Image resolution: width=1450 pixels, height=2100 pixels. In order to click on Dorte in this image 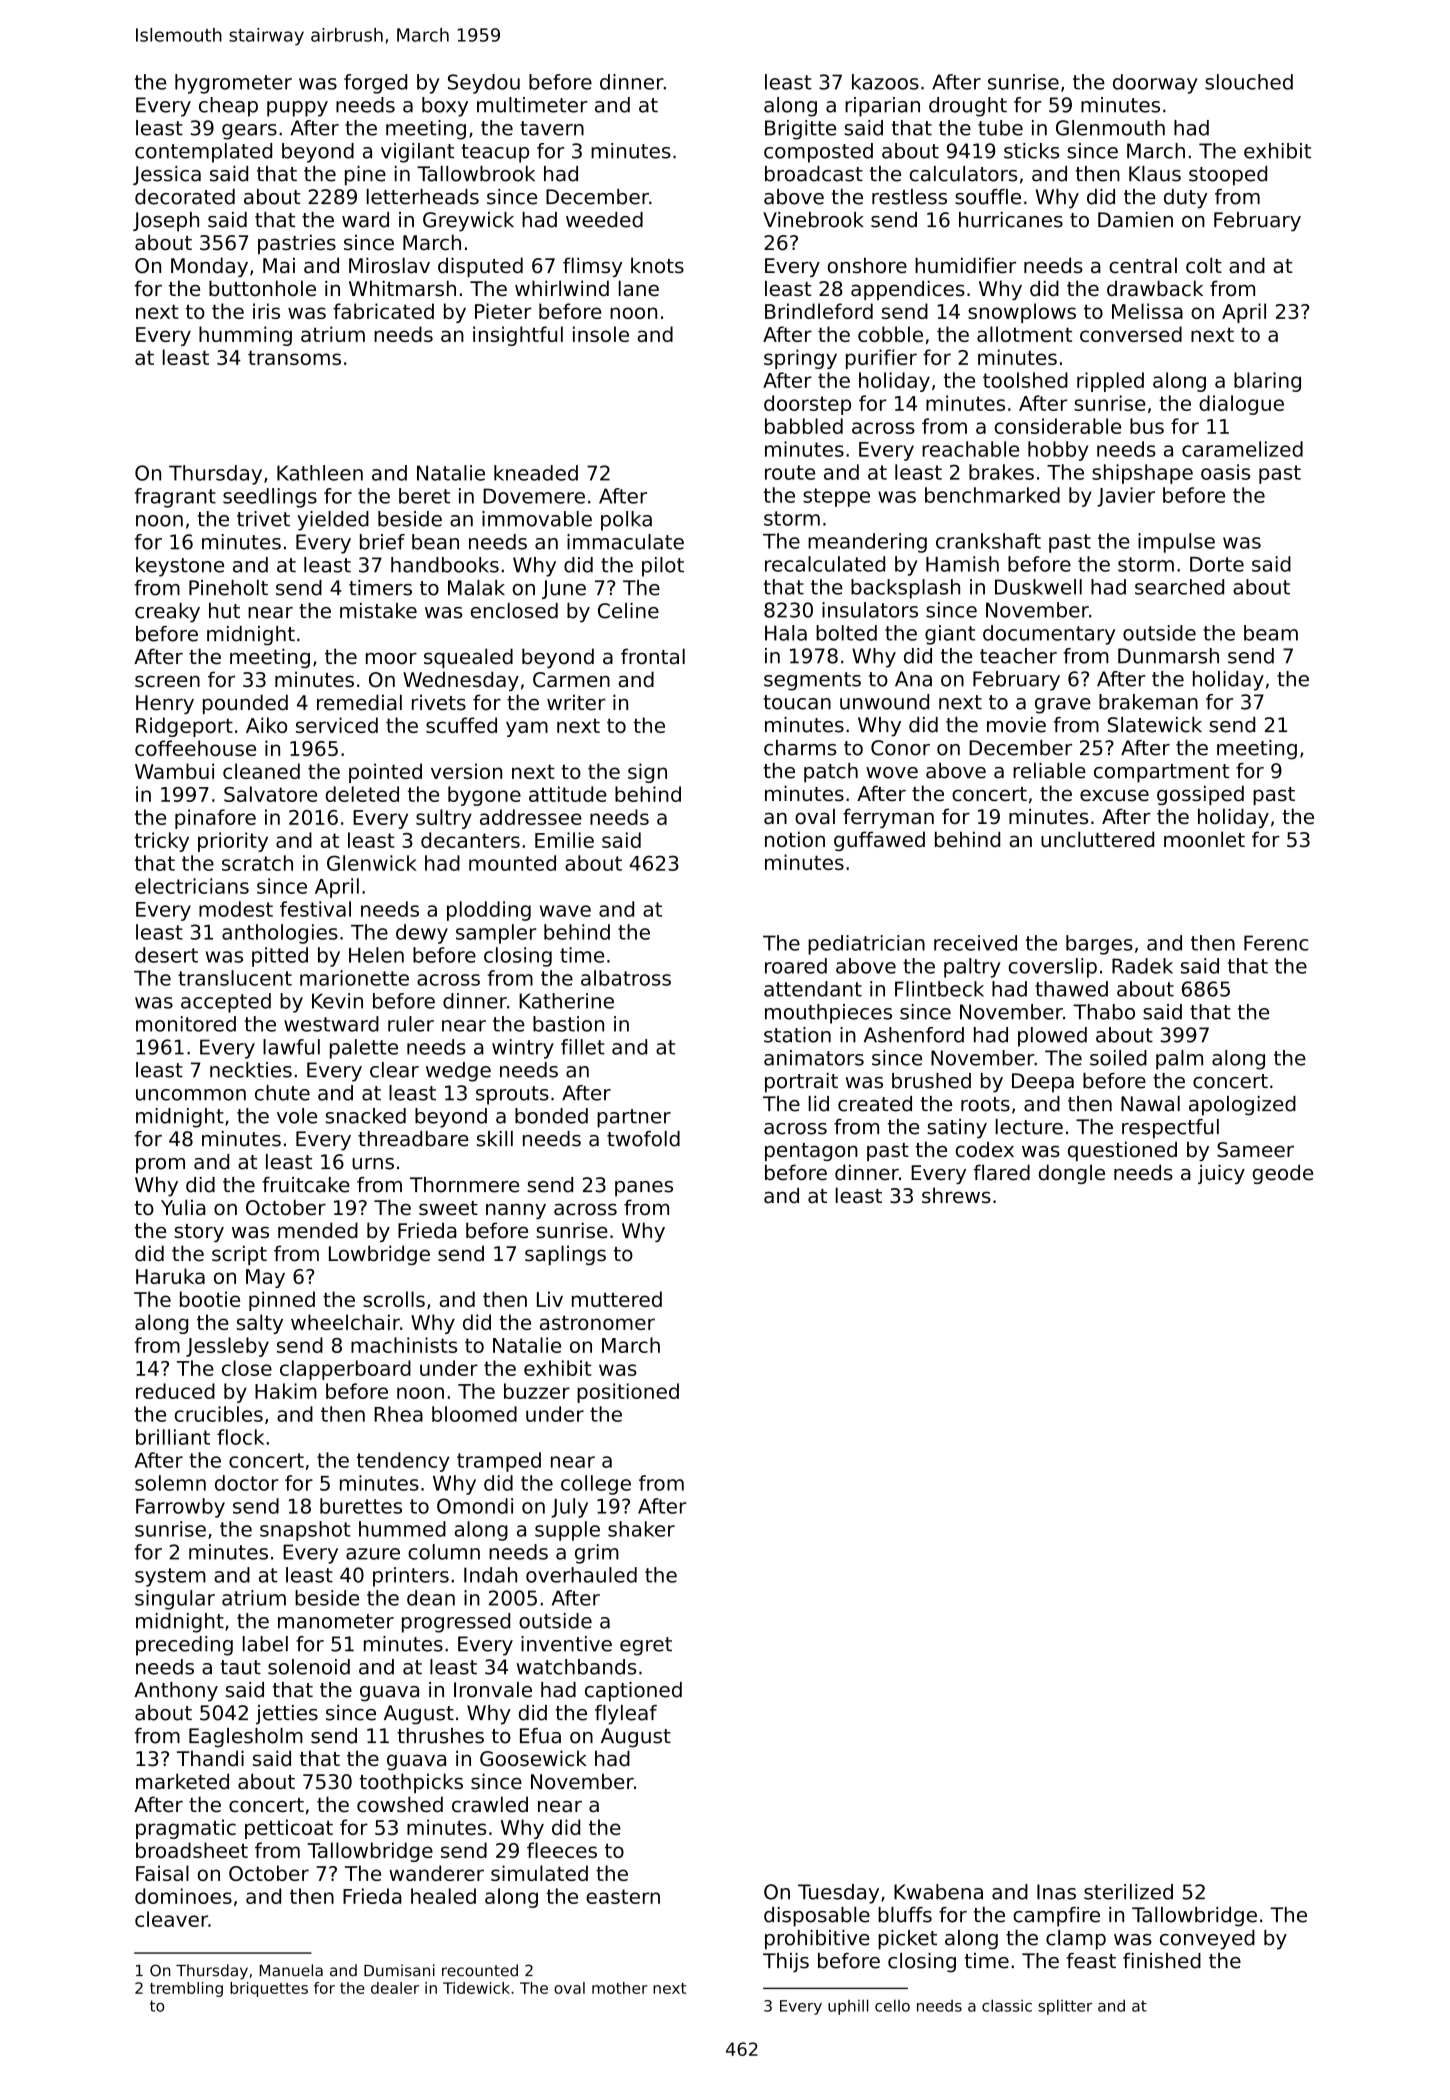, I will do `click(1217, 564)`.
